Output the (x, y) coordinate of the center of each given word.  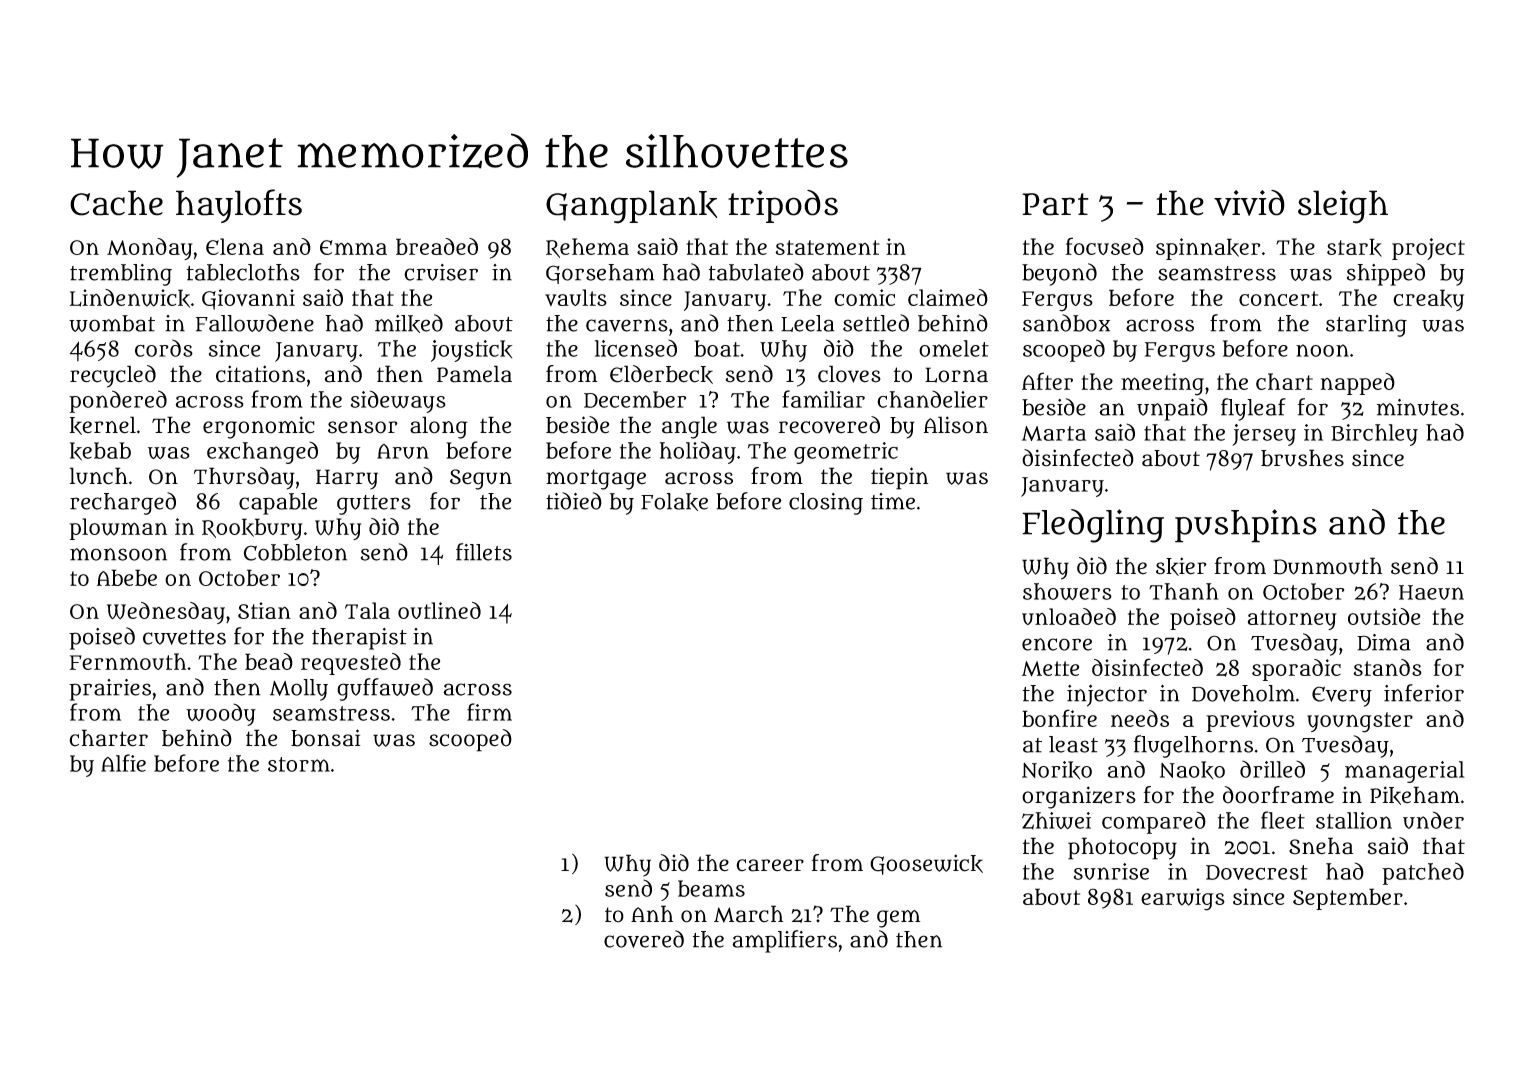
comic (864, 297)
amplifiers (784, 941)
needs (1140, 718)
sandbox (1066, 323)
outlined (439, 610)
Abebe (127, 577)
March (748, 914)
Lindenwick (130, 298)
